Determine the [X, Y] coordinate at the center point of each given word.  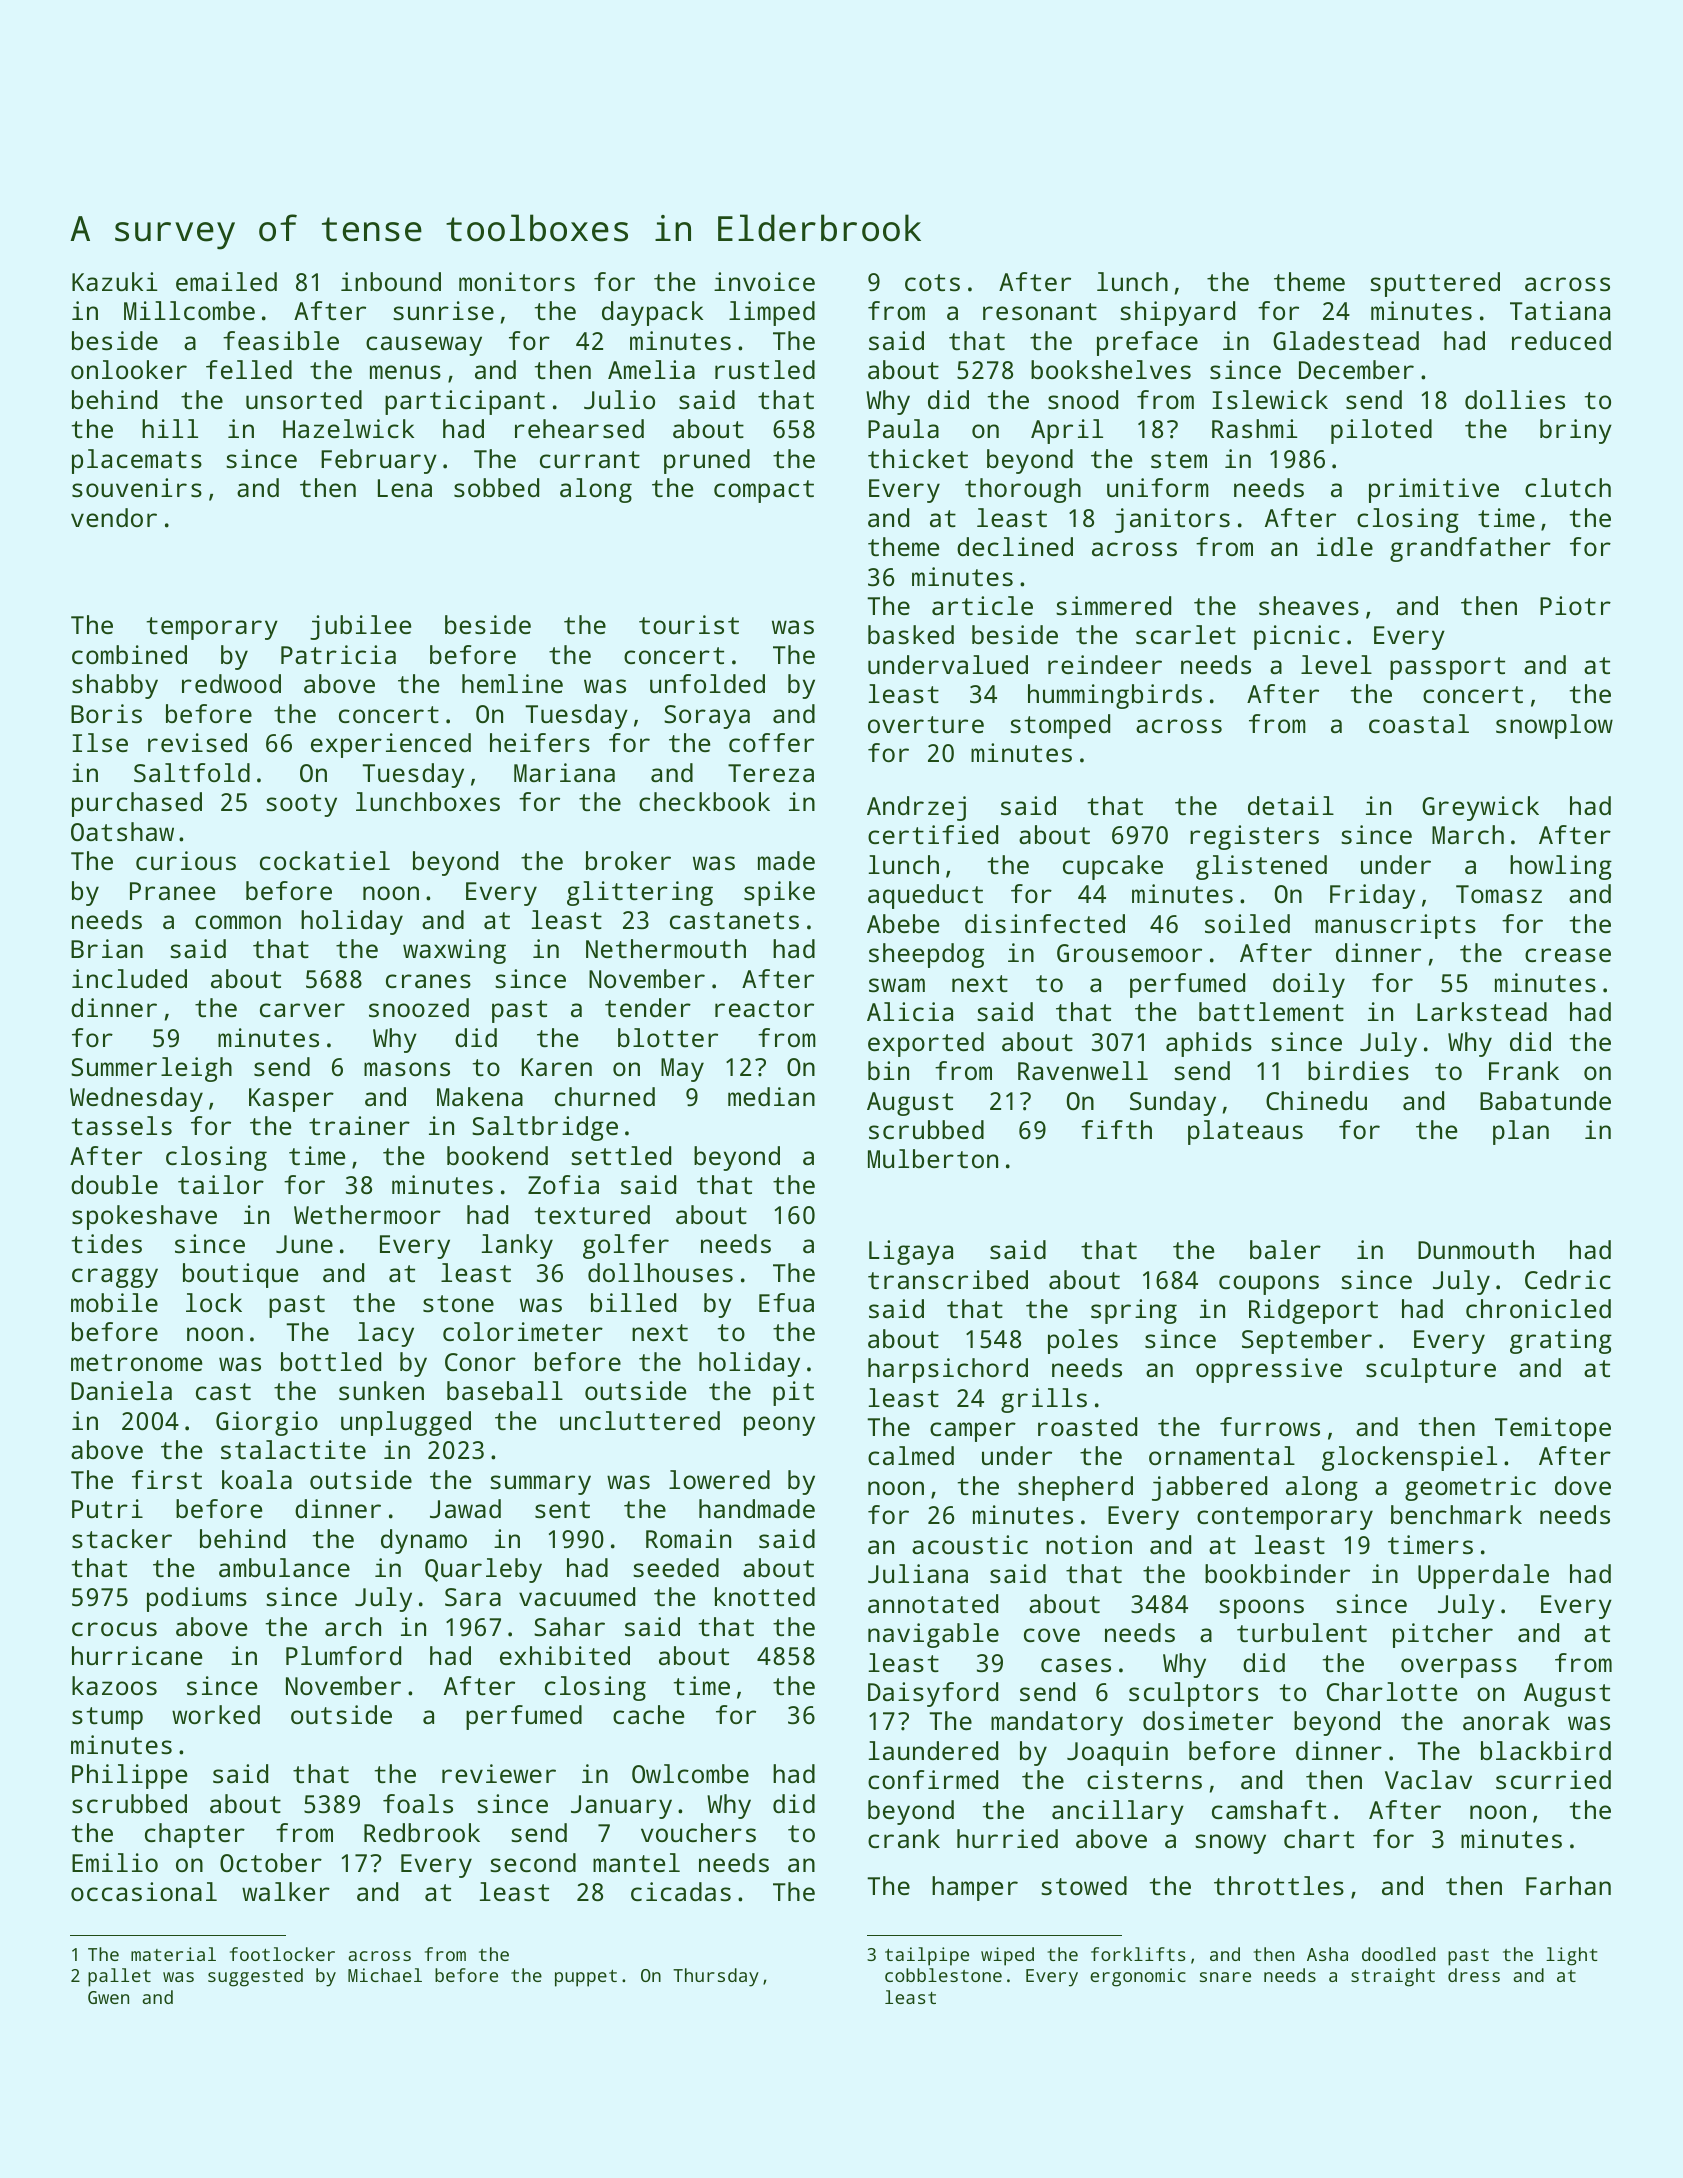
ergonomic [1138, 1977]
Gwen [108, 1997]
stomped [1060, 726]
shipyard [1177, 313]
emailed [226, 281]
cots [932, 282]
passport [1447, 668]
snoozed [419, 1007]
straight [1393, 1977]
